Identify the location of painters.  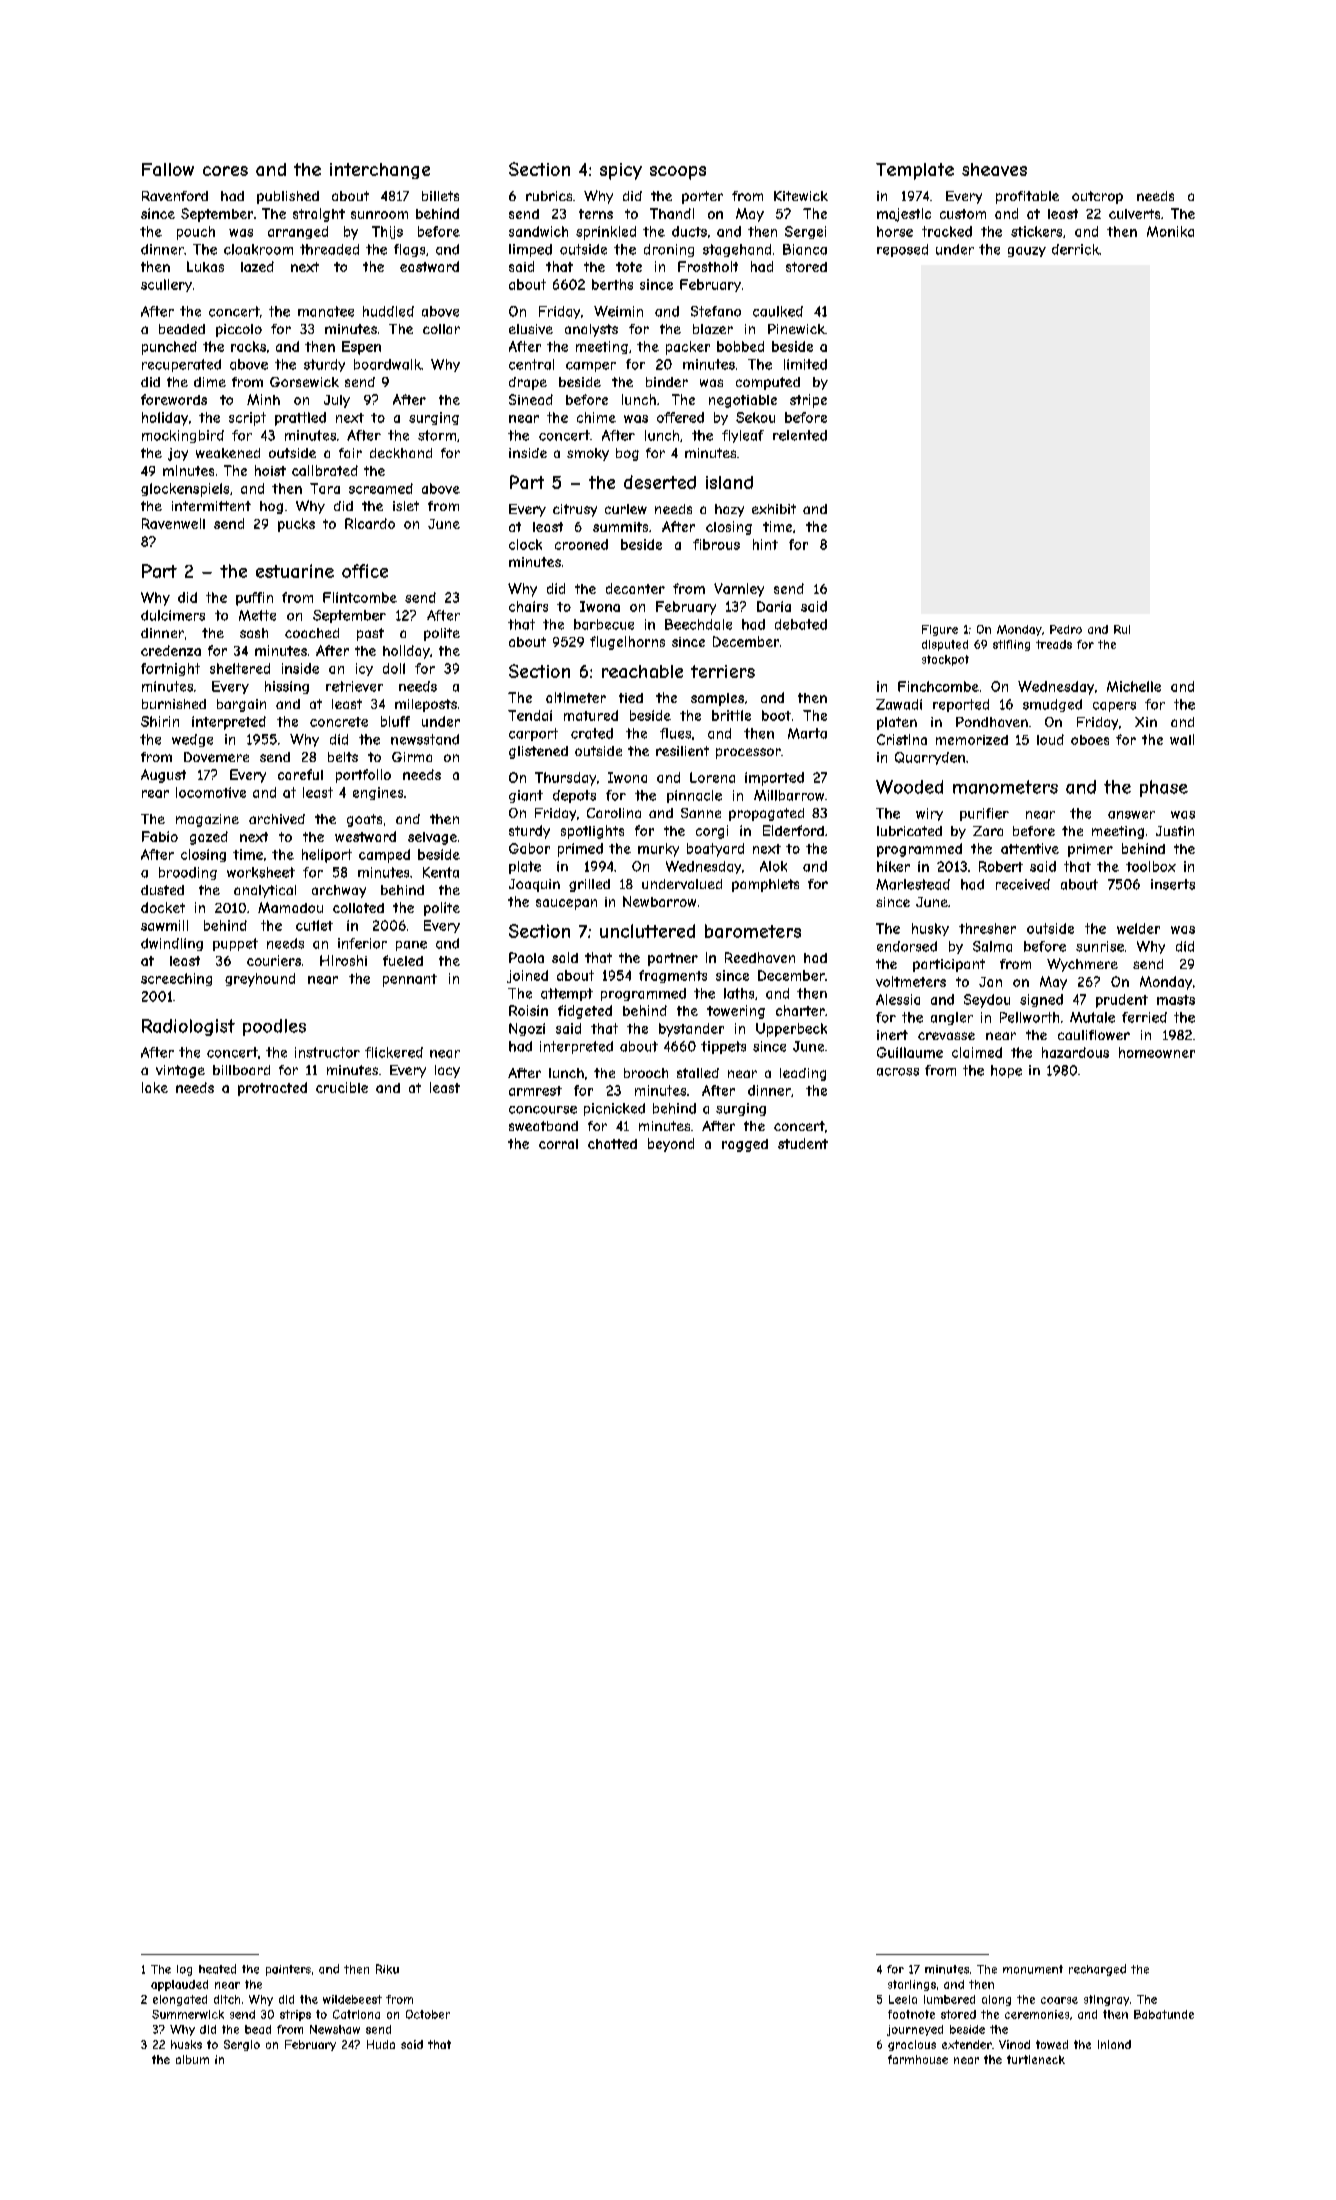
(288, 1970).
